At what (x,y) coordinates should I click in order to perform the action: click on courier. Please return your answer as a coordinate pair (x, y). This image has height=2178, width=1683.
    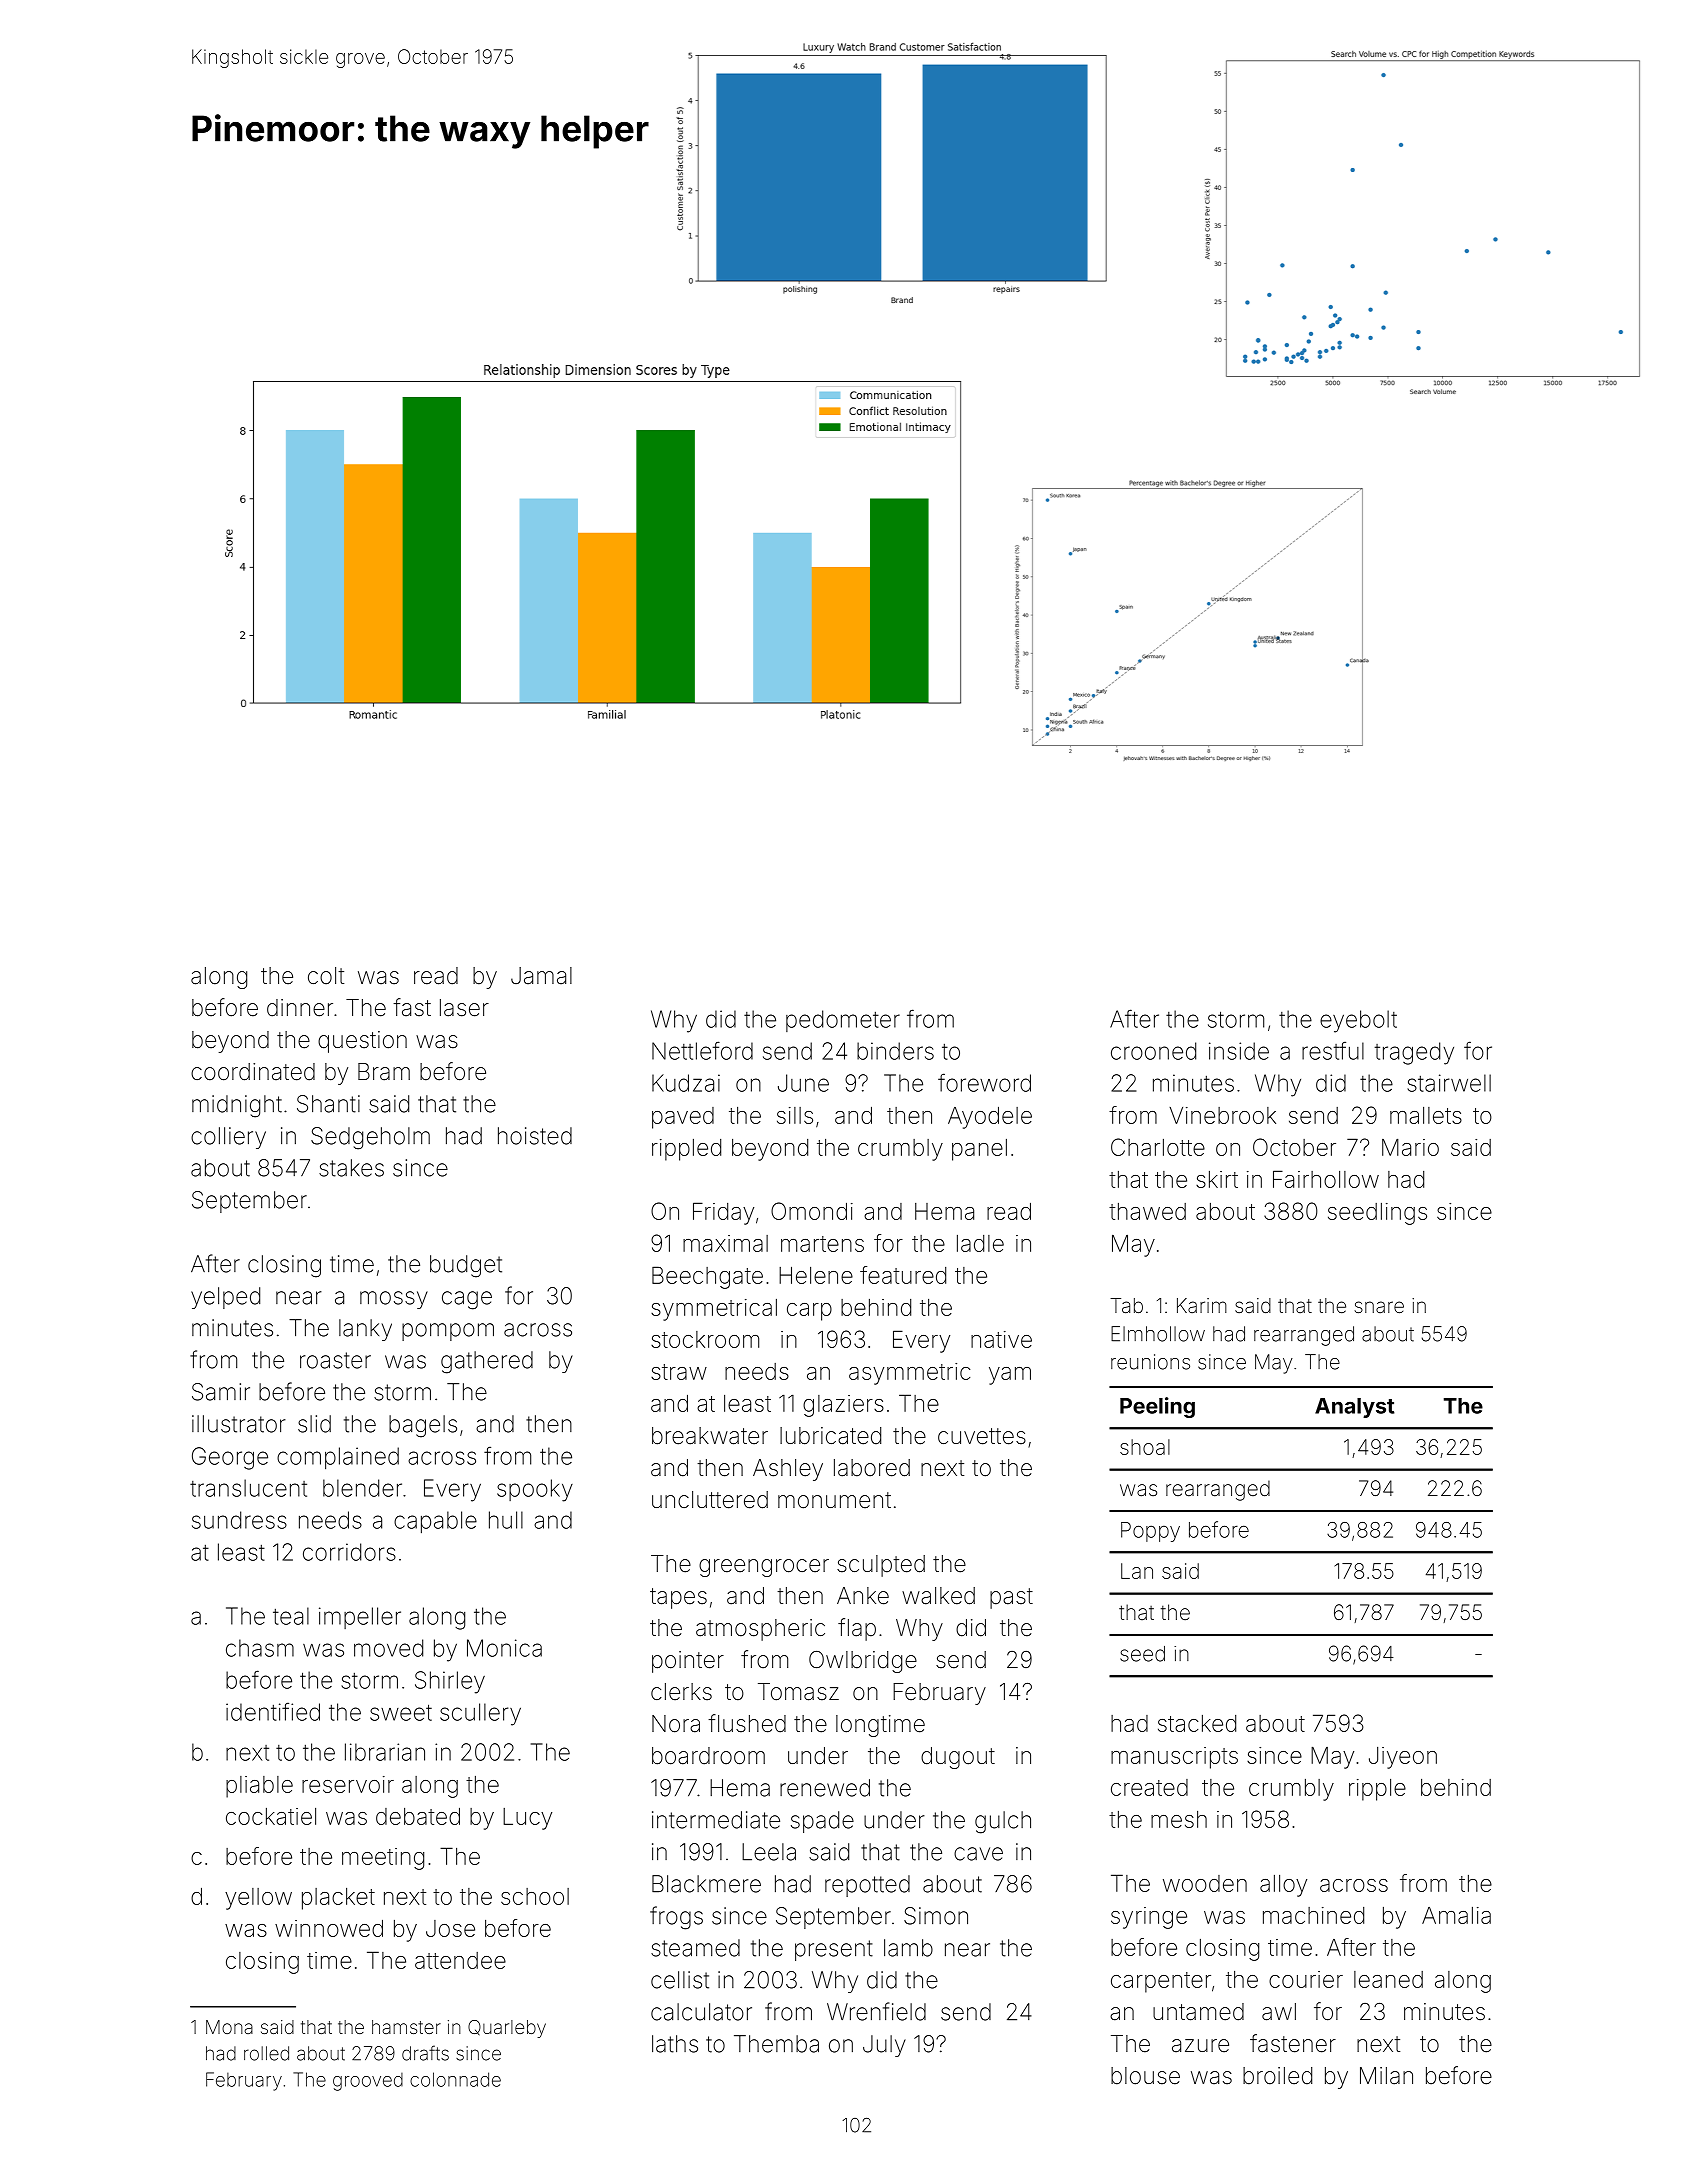
    Looking at the image, I should click on (1306, 1979).
